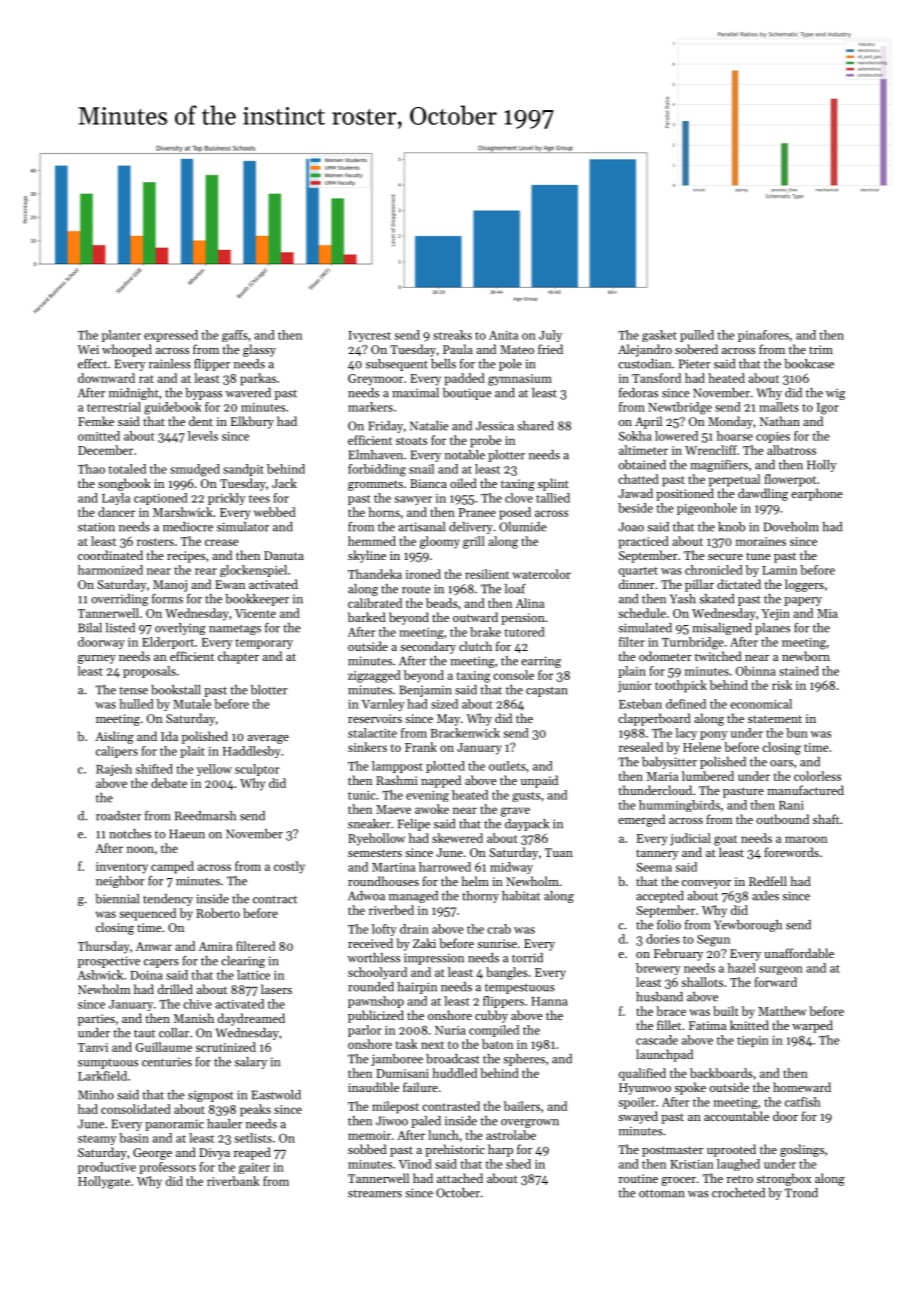  What do you see at coordinates (797, 733) in the screenshot?
I see `bun` at bounding box center [797, 733].
